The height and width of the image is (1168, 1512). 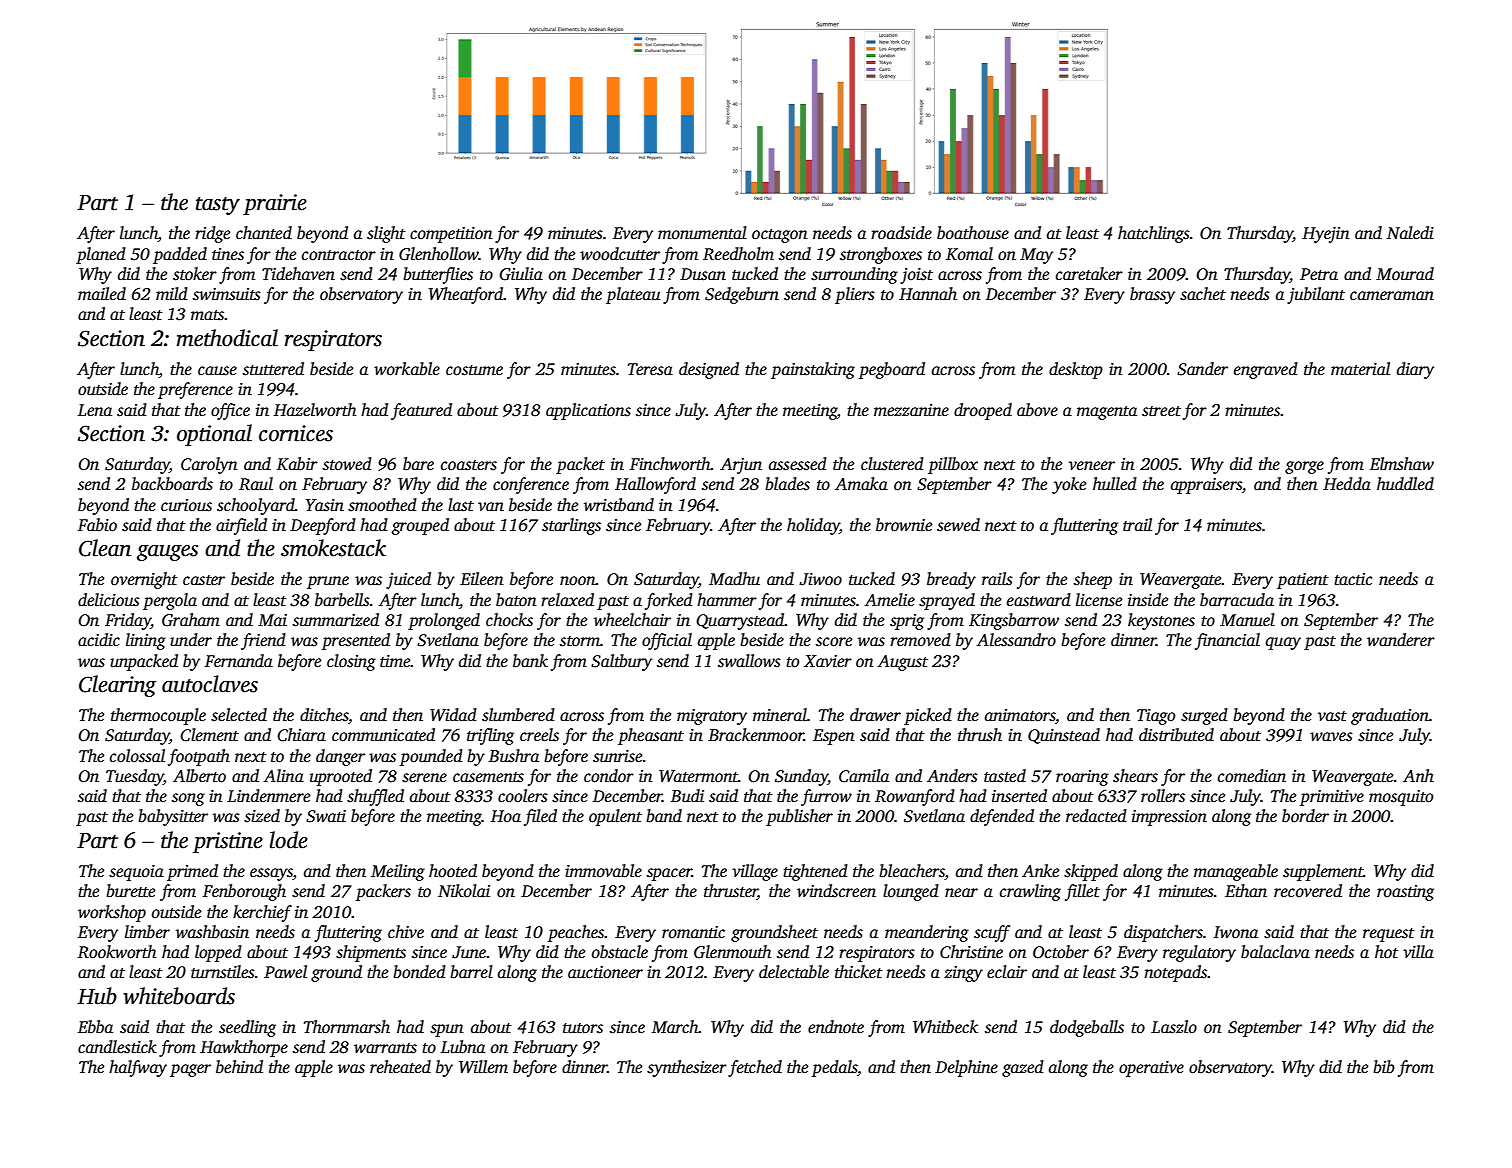 What do you see at coordinates (693, 932) in the image?
I see `romantic` at bounding box center [693, 932].
